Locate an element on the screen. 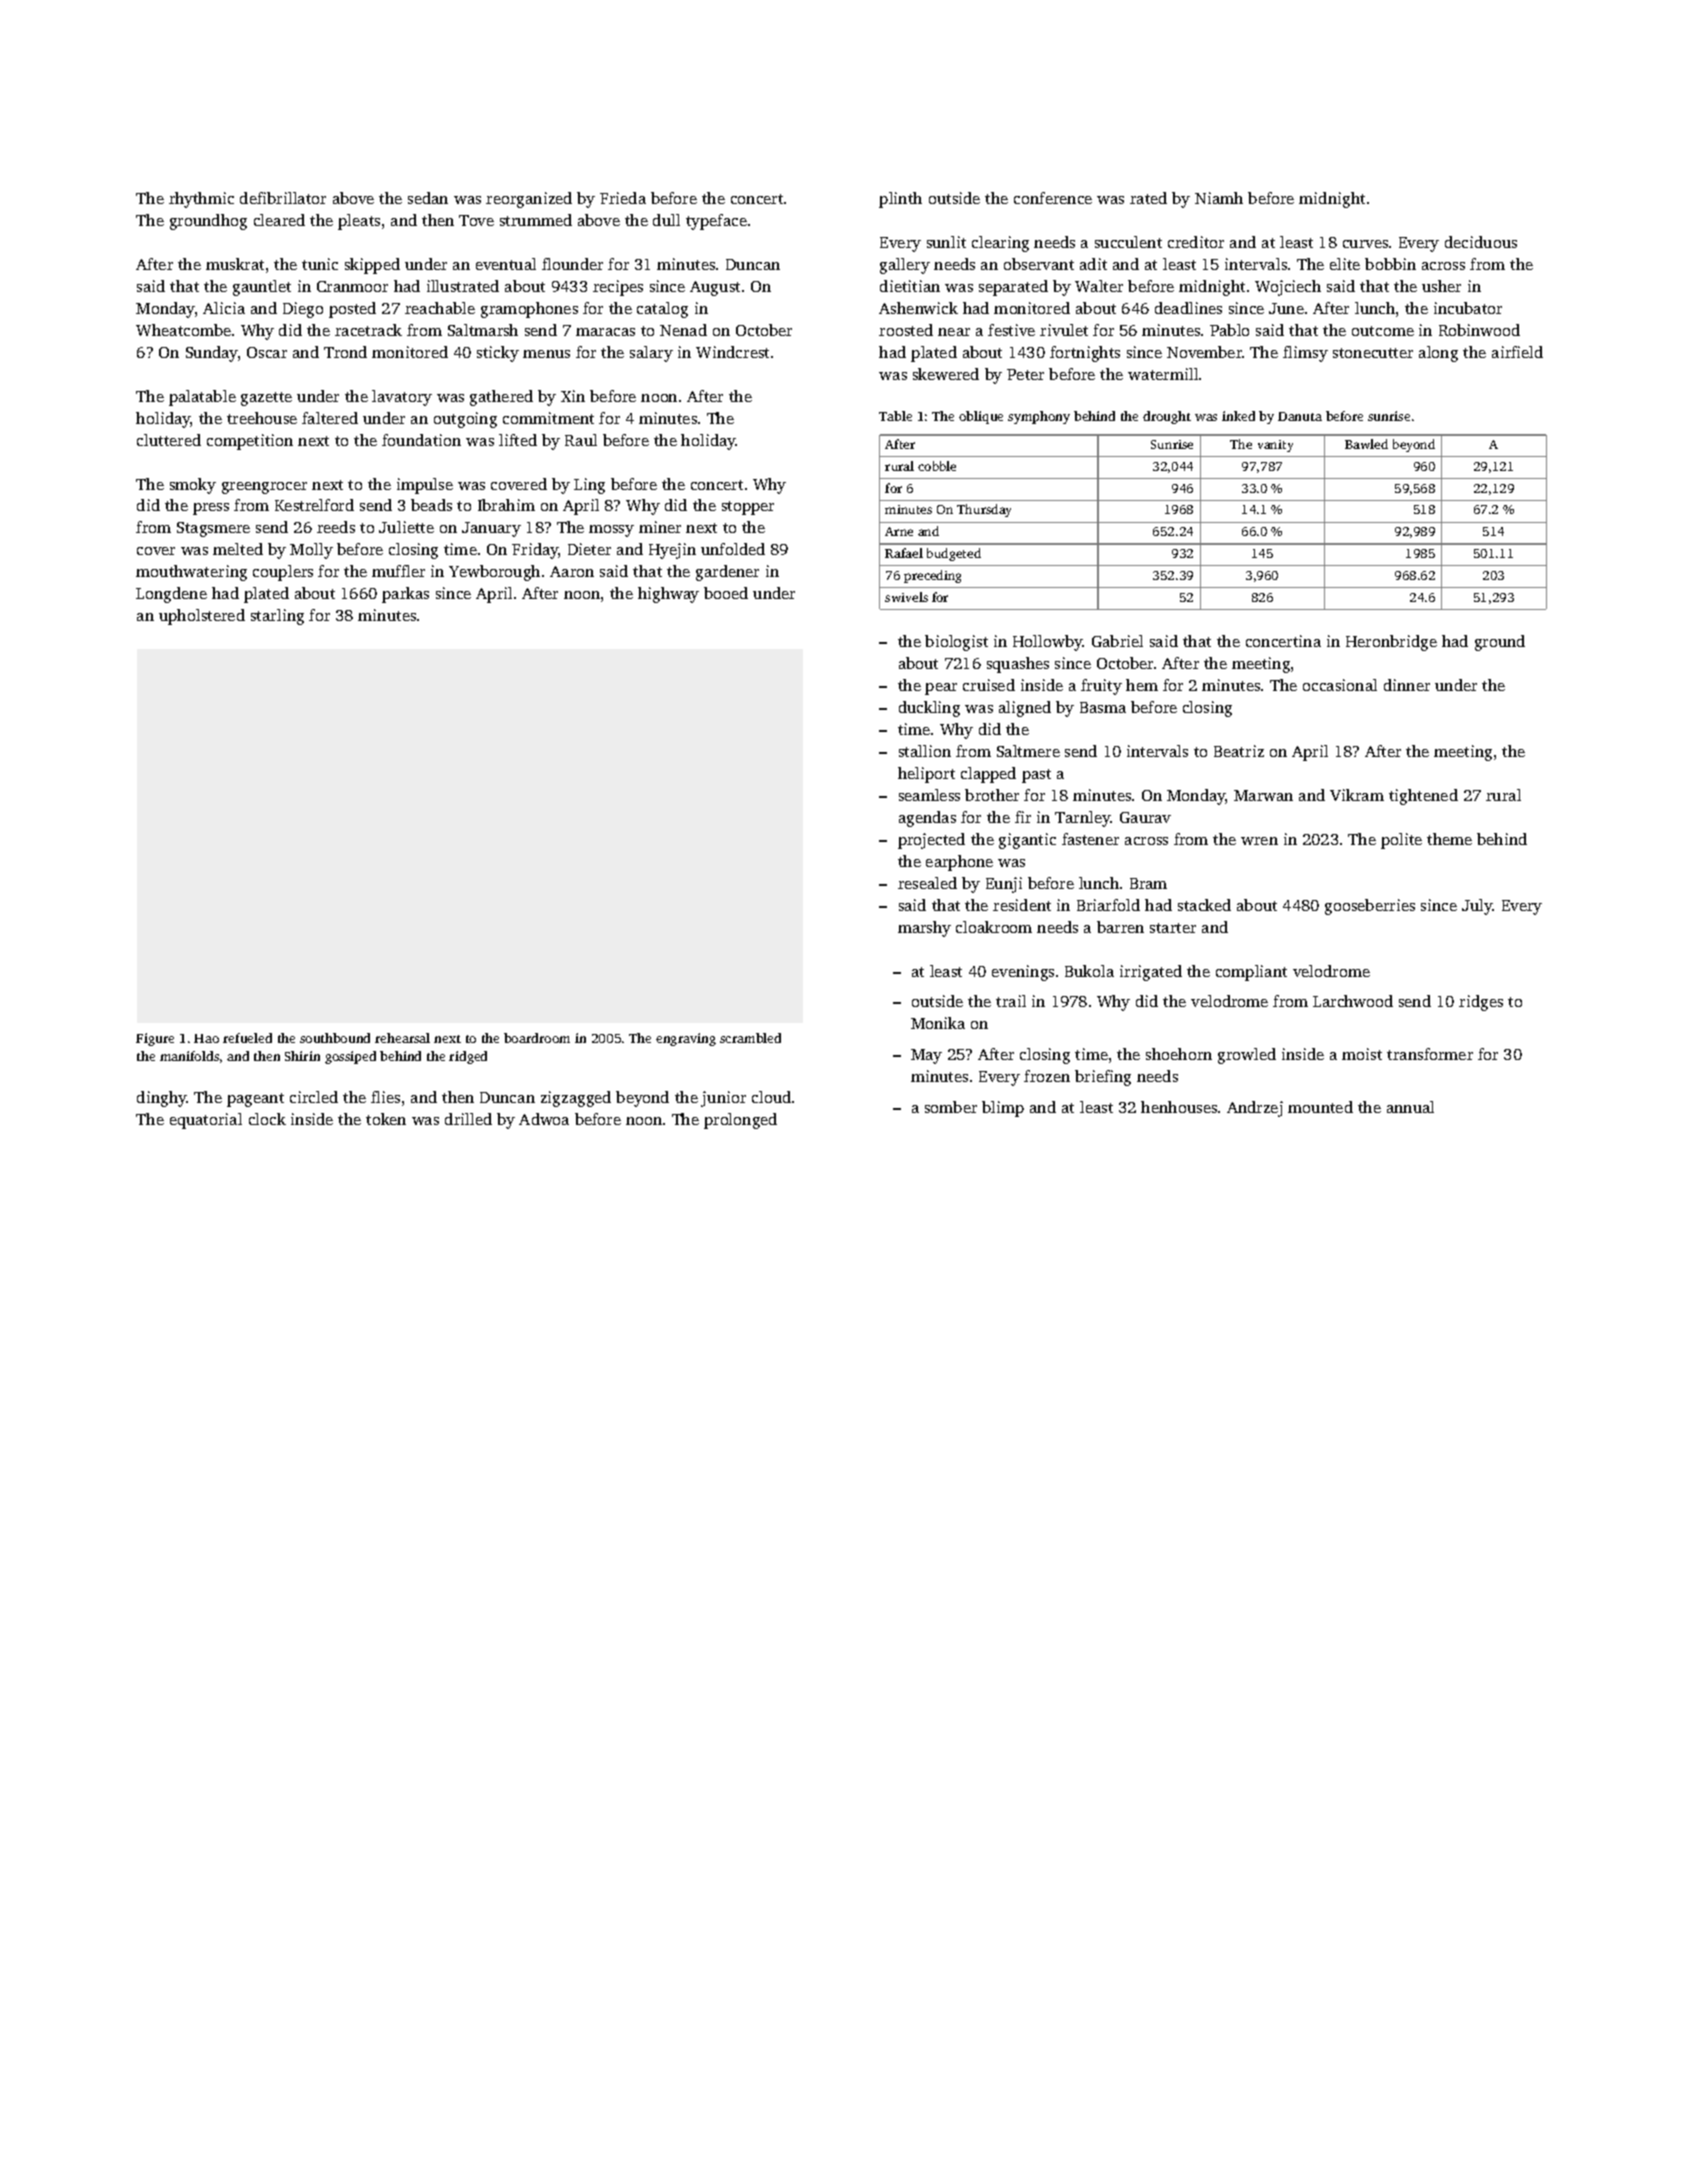  gooseberries is located at coordinates (1370, 907).
